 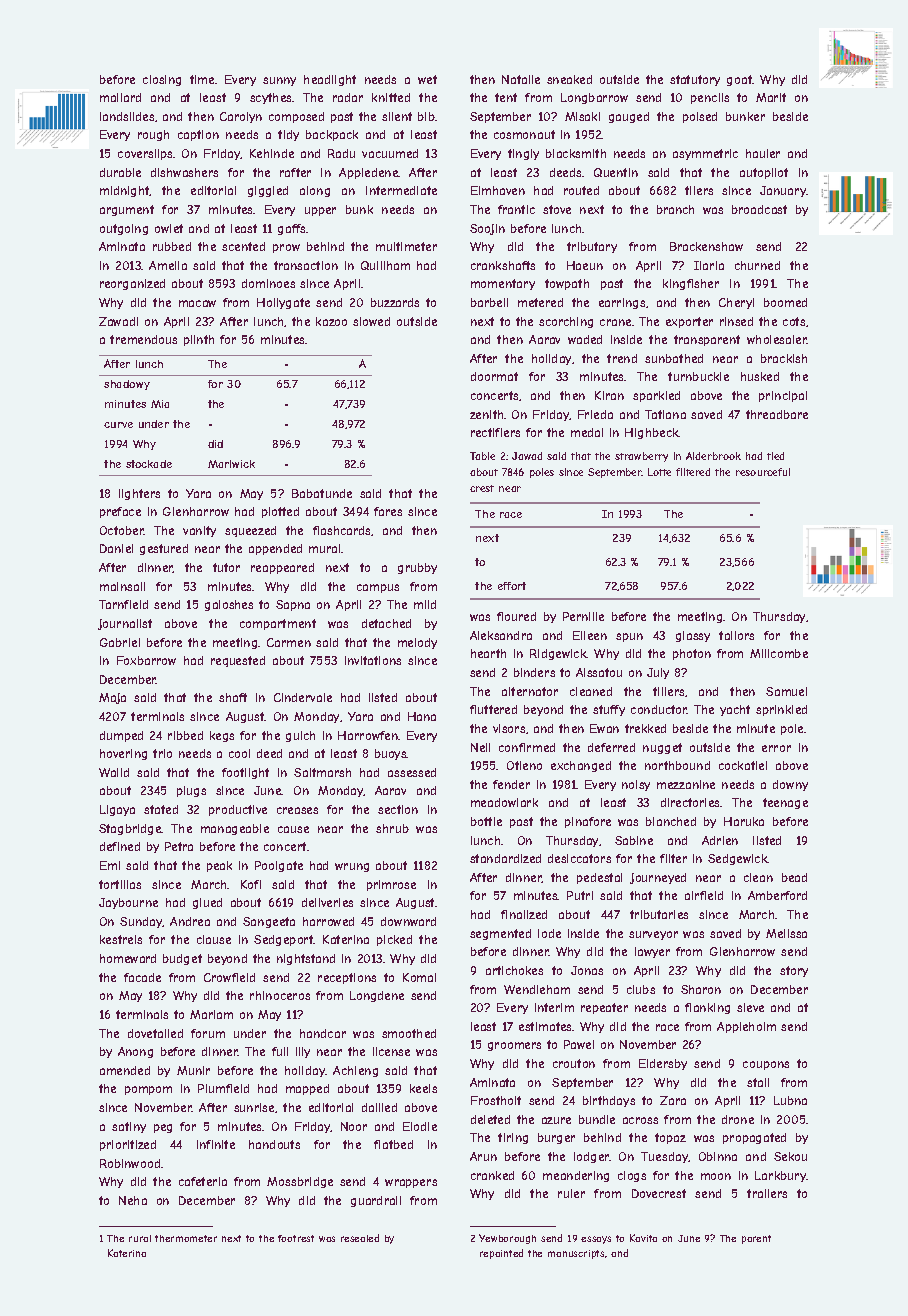 What do you see at coordinates (483, 1156) in the page?
I see `Arun` at bounding box center [483, 1156].
